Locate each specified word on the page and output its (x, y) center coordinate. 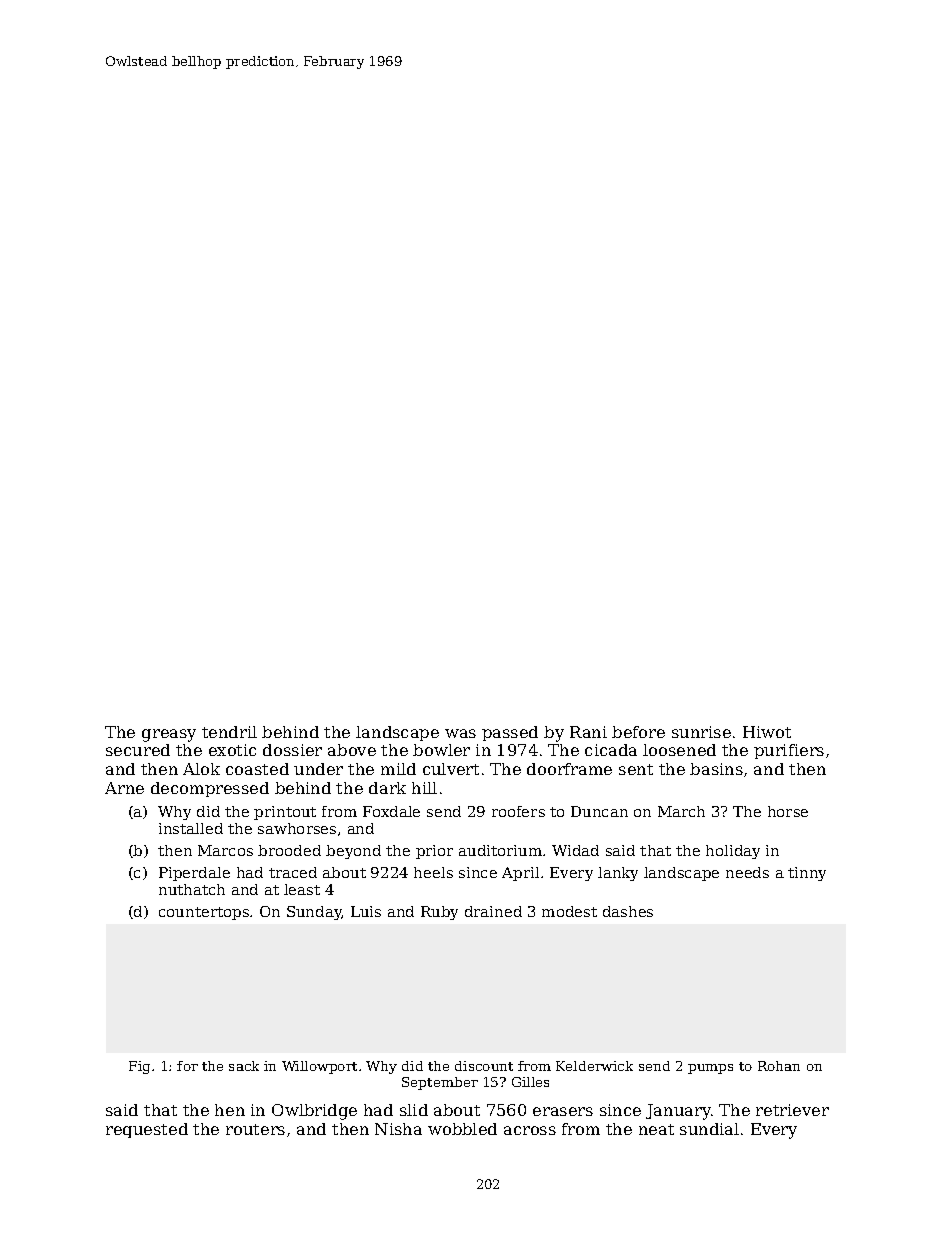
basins (716, 769)
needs (747, 872)
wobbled (462, 1129)
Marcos (225, 850)
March (681, 811)
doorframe (569, 769)
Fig (139, 1067)
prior (434, 852)
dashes (628, 911)
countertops (204, 913)
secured (138, 750)
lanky (618, 874)
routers (255, 1129)
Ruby (439, 913)
